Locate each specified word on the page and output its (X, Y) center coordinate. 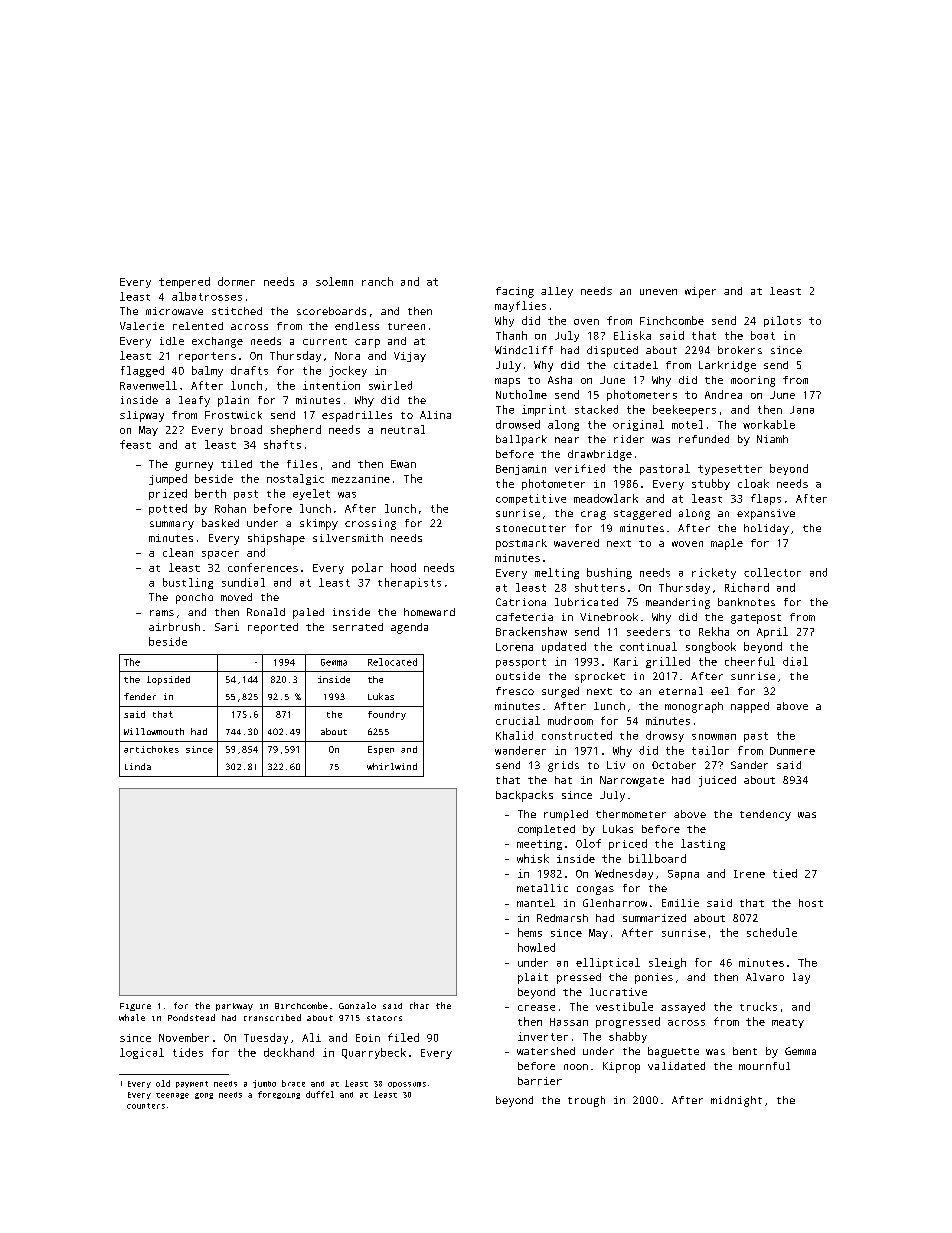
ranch (377, 281)
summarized (654, 918)
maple (727, 544)
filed (403, 1037)
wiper (700, 292)
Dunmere (792, 751)
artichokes (151, 749)
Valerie (142, 326)
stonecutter (531, 528)
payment (192, 1084)
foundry (387, 715)
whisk (533, 858)
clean (178, 552)
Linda (138, 766)
